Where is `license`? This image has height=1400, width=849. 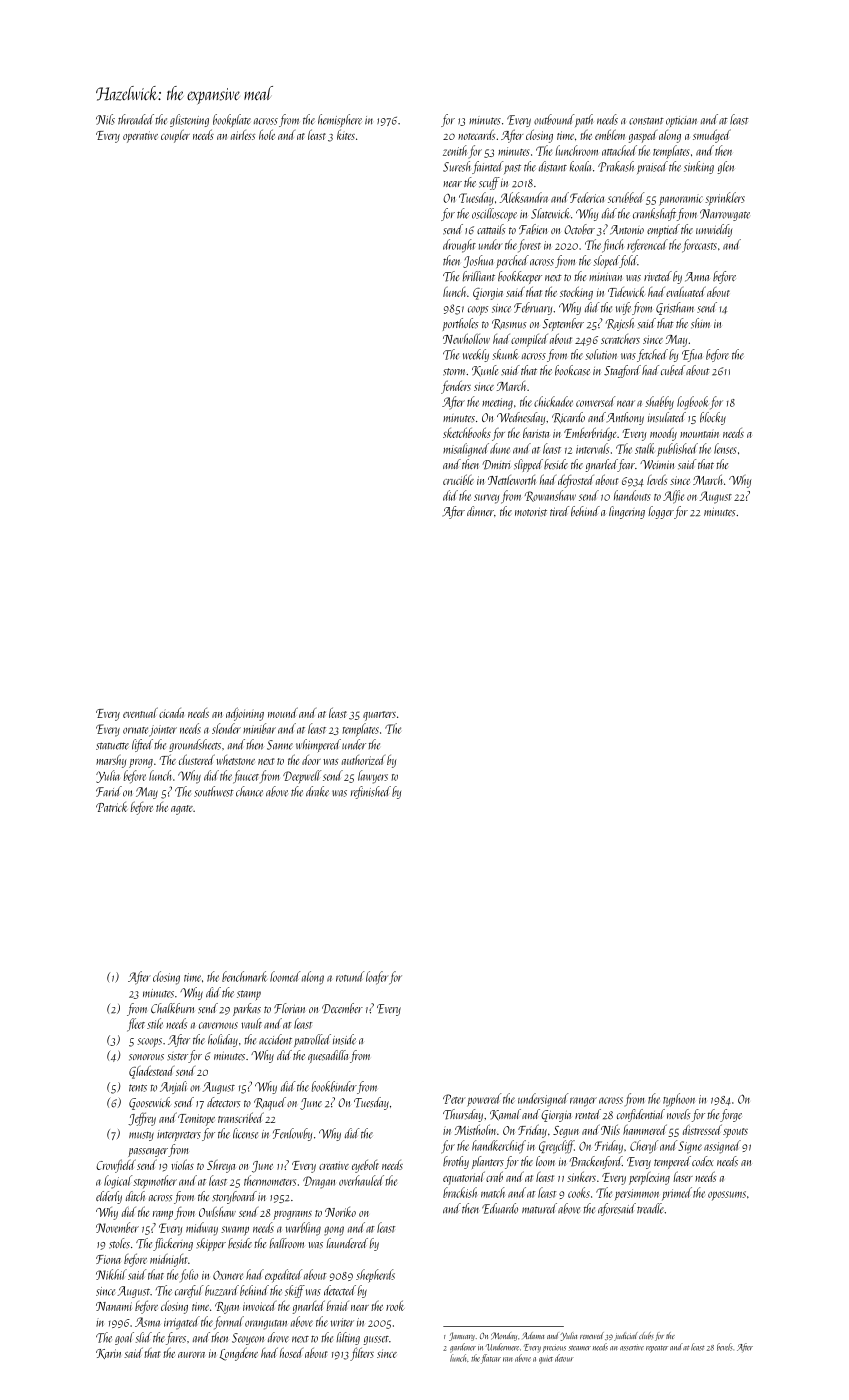 license is located at coordinates (245, 1133).
